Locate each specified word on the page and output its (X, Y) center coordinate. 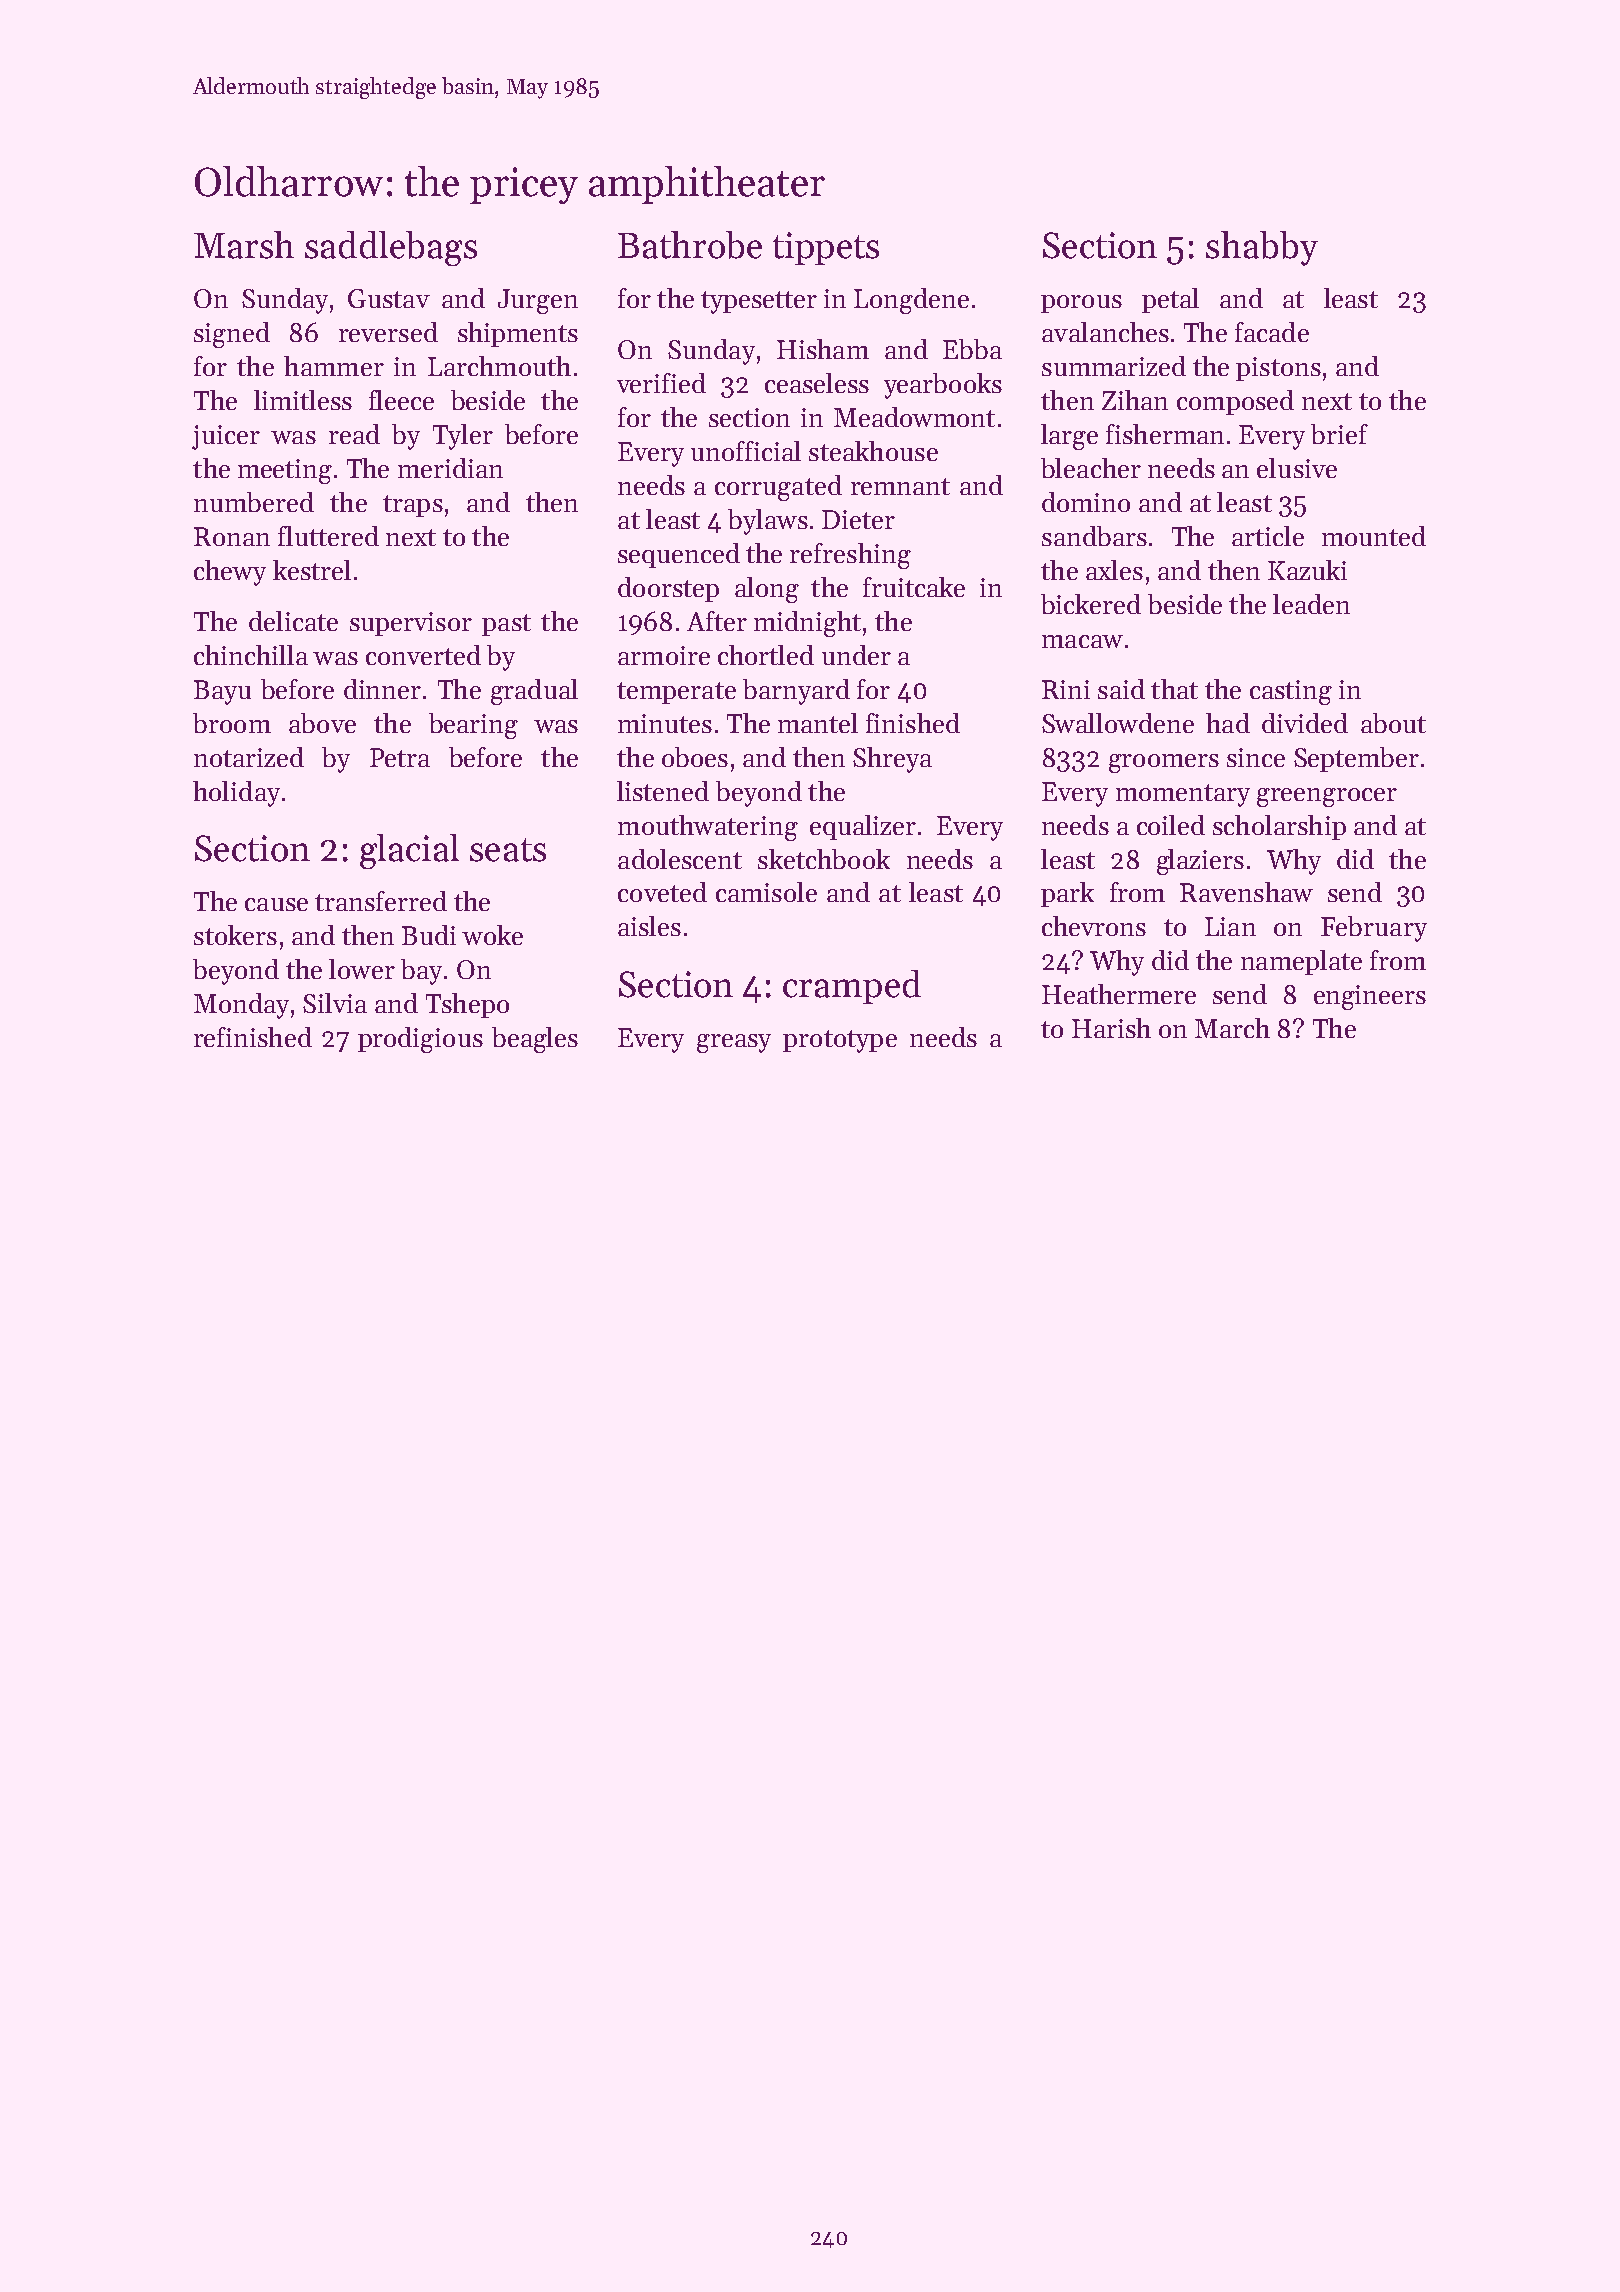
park (1067, 894)
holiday (236, 794)
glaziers (1200, 862)
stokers (235, 935)
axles (1114, 570)
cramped (852, 987)
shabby (1262, 248)
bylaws (768, 522)
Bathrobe (690, 245)
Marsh (244, 245)
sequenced (679, 555)
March (1232, 1028)
